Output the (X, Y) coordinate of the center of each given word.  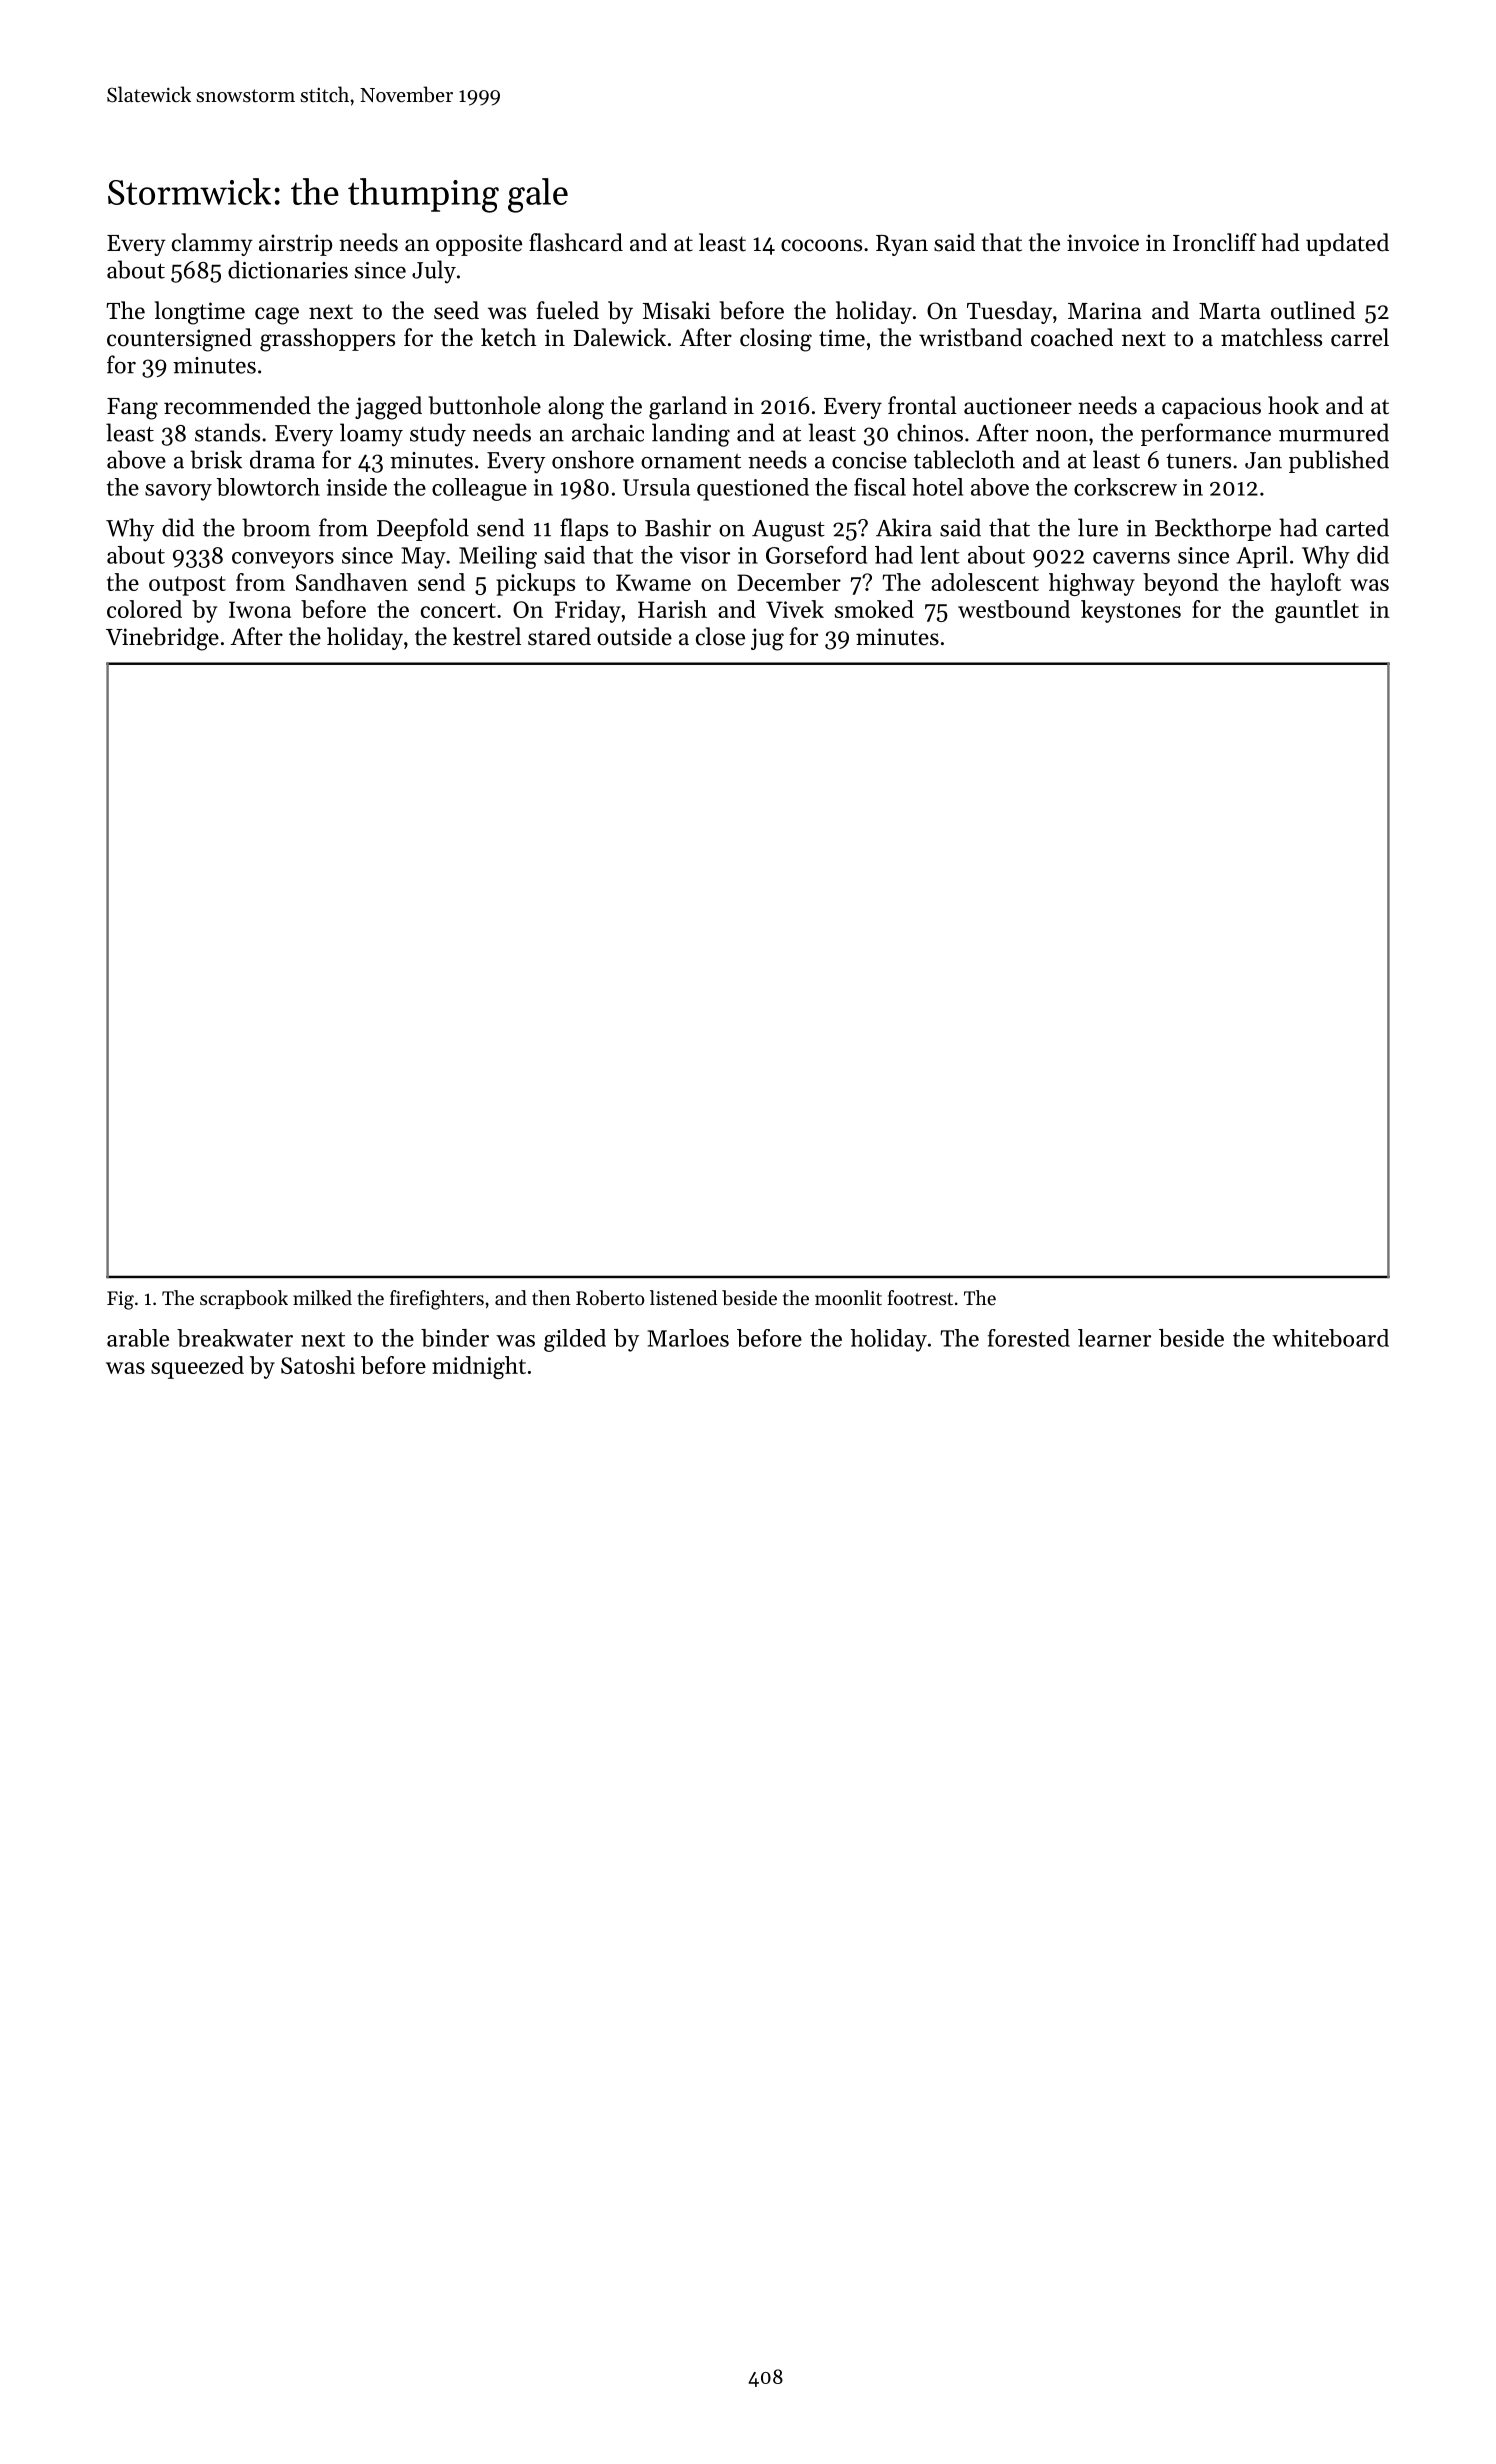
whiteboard (1330, 1338)
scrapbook (244, 1299)
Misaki (676, 310)
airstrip (295, 245)
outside (634, 636)
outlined (1313, 310)
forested (1029, 1338)
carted (1357, 527)
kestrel (487, 636)
